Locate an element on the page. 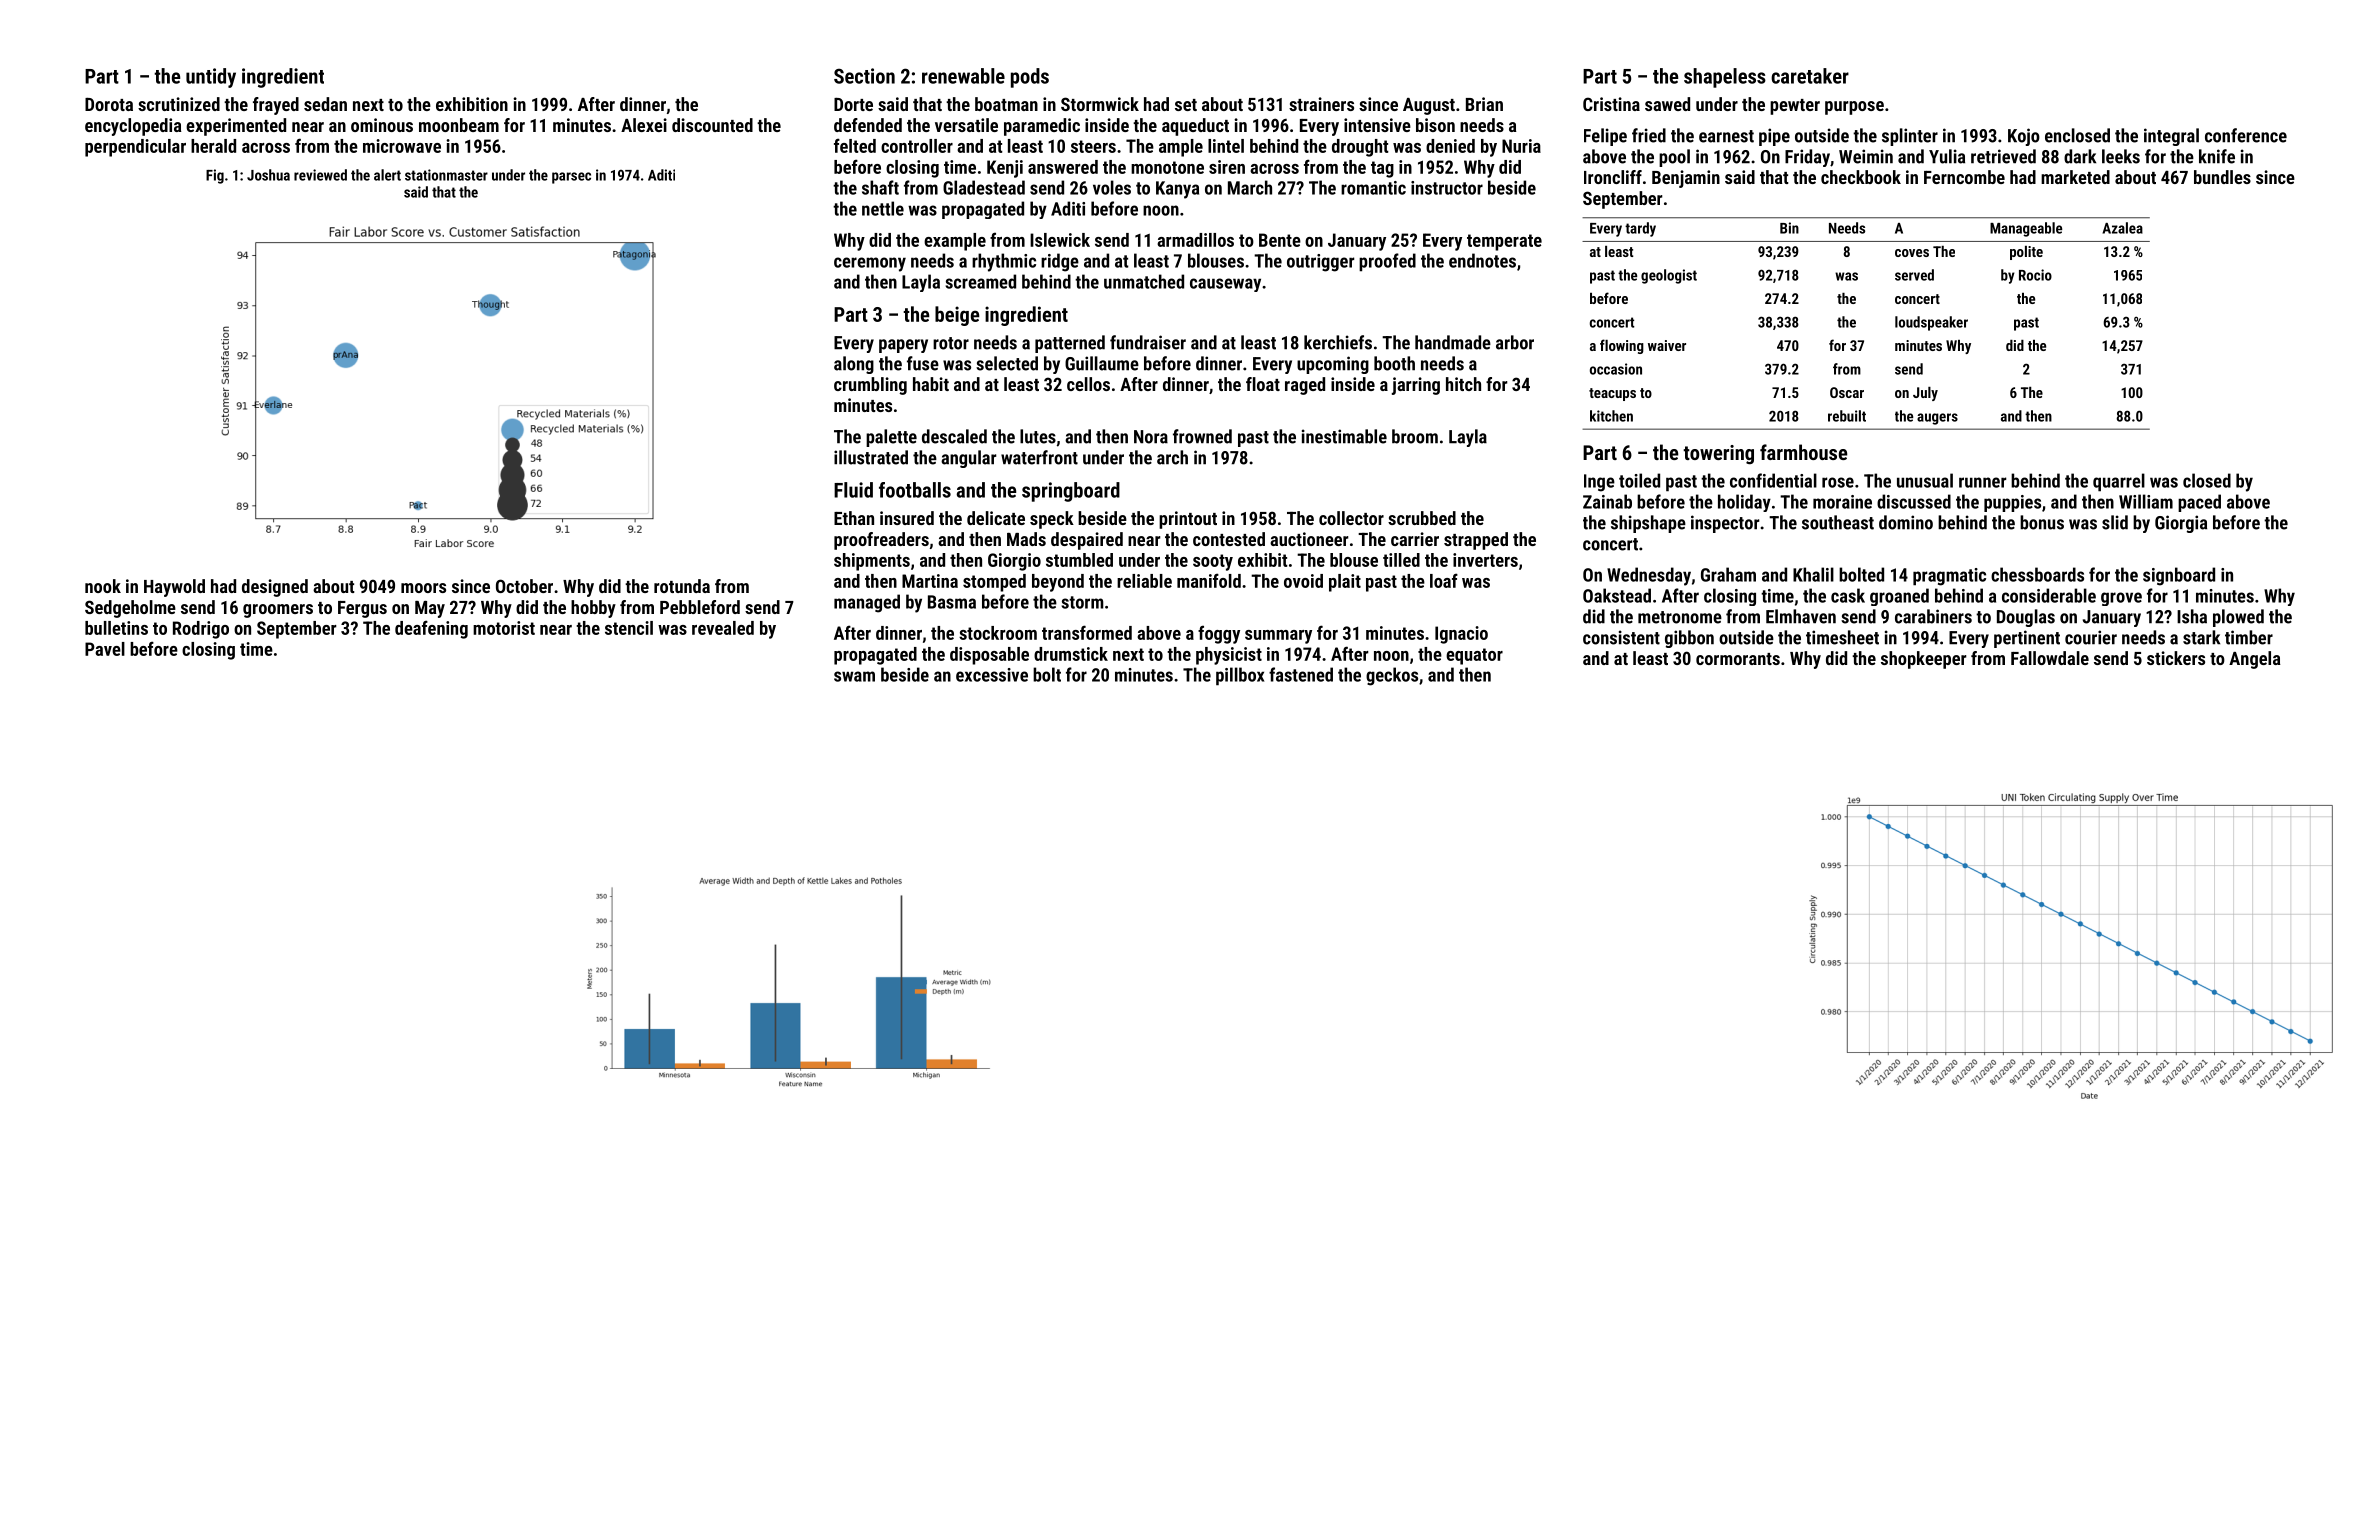 The image size is (2380, 1540). ceremony is located at coordinates (870, 264).
